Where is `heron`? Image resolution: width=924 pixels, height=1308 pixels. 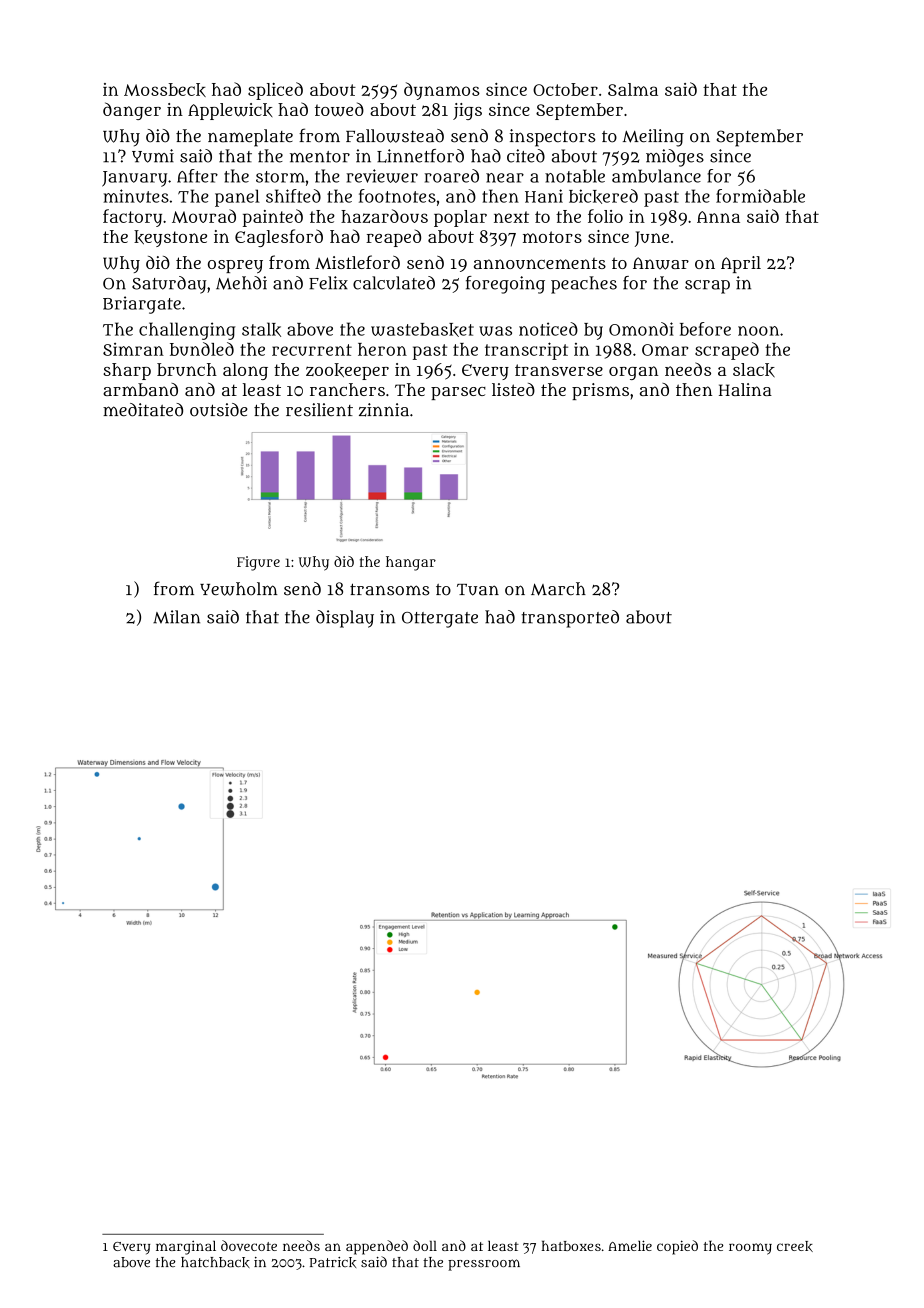
heron is located at coordinates (382, 349).
